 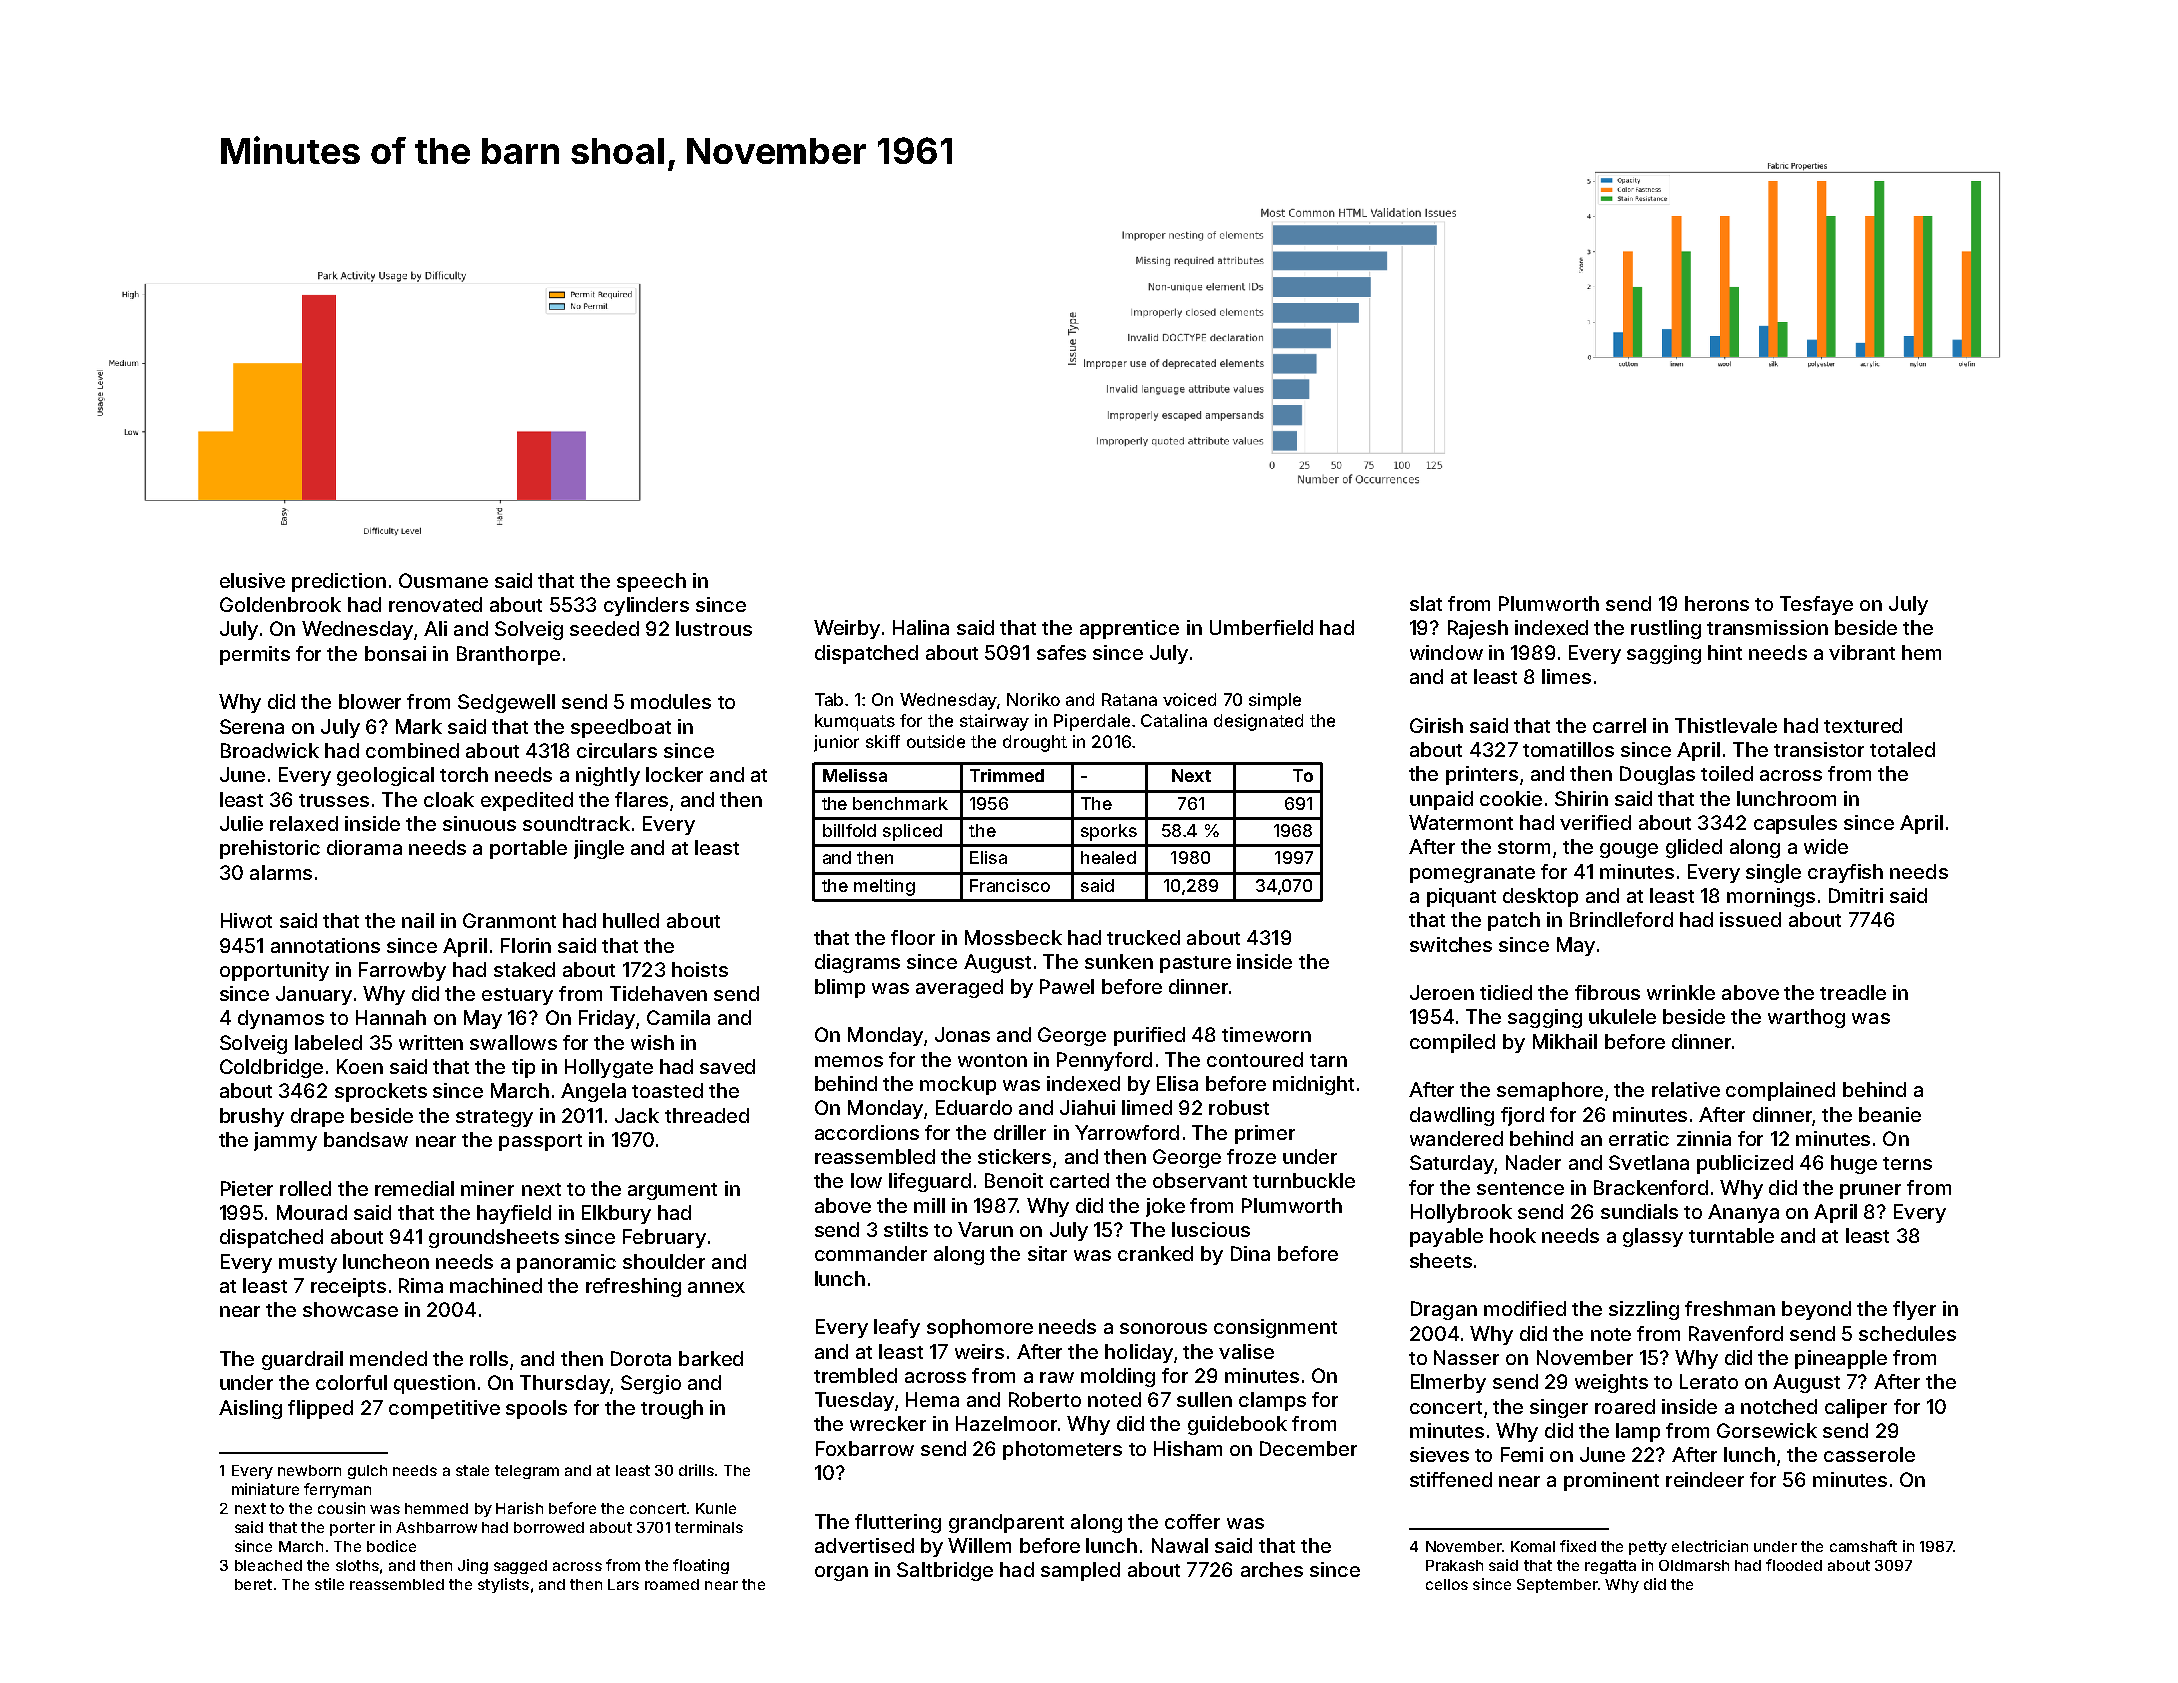 I want to click on Mossbeck, so click(x=1013, y=937).
